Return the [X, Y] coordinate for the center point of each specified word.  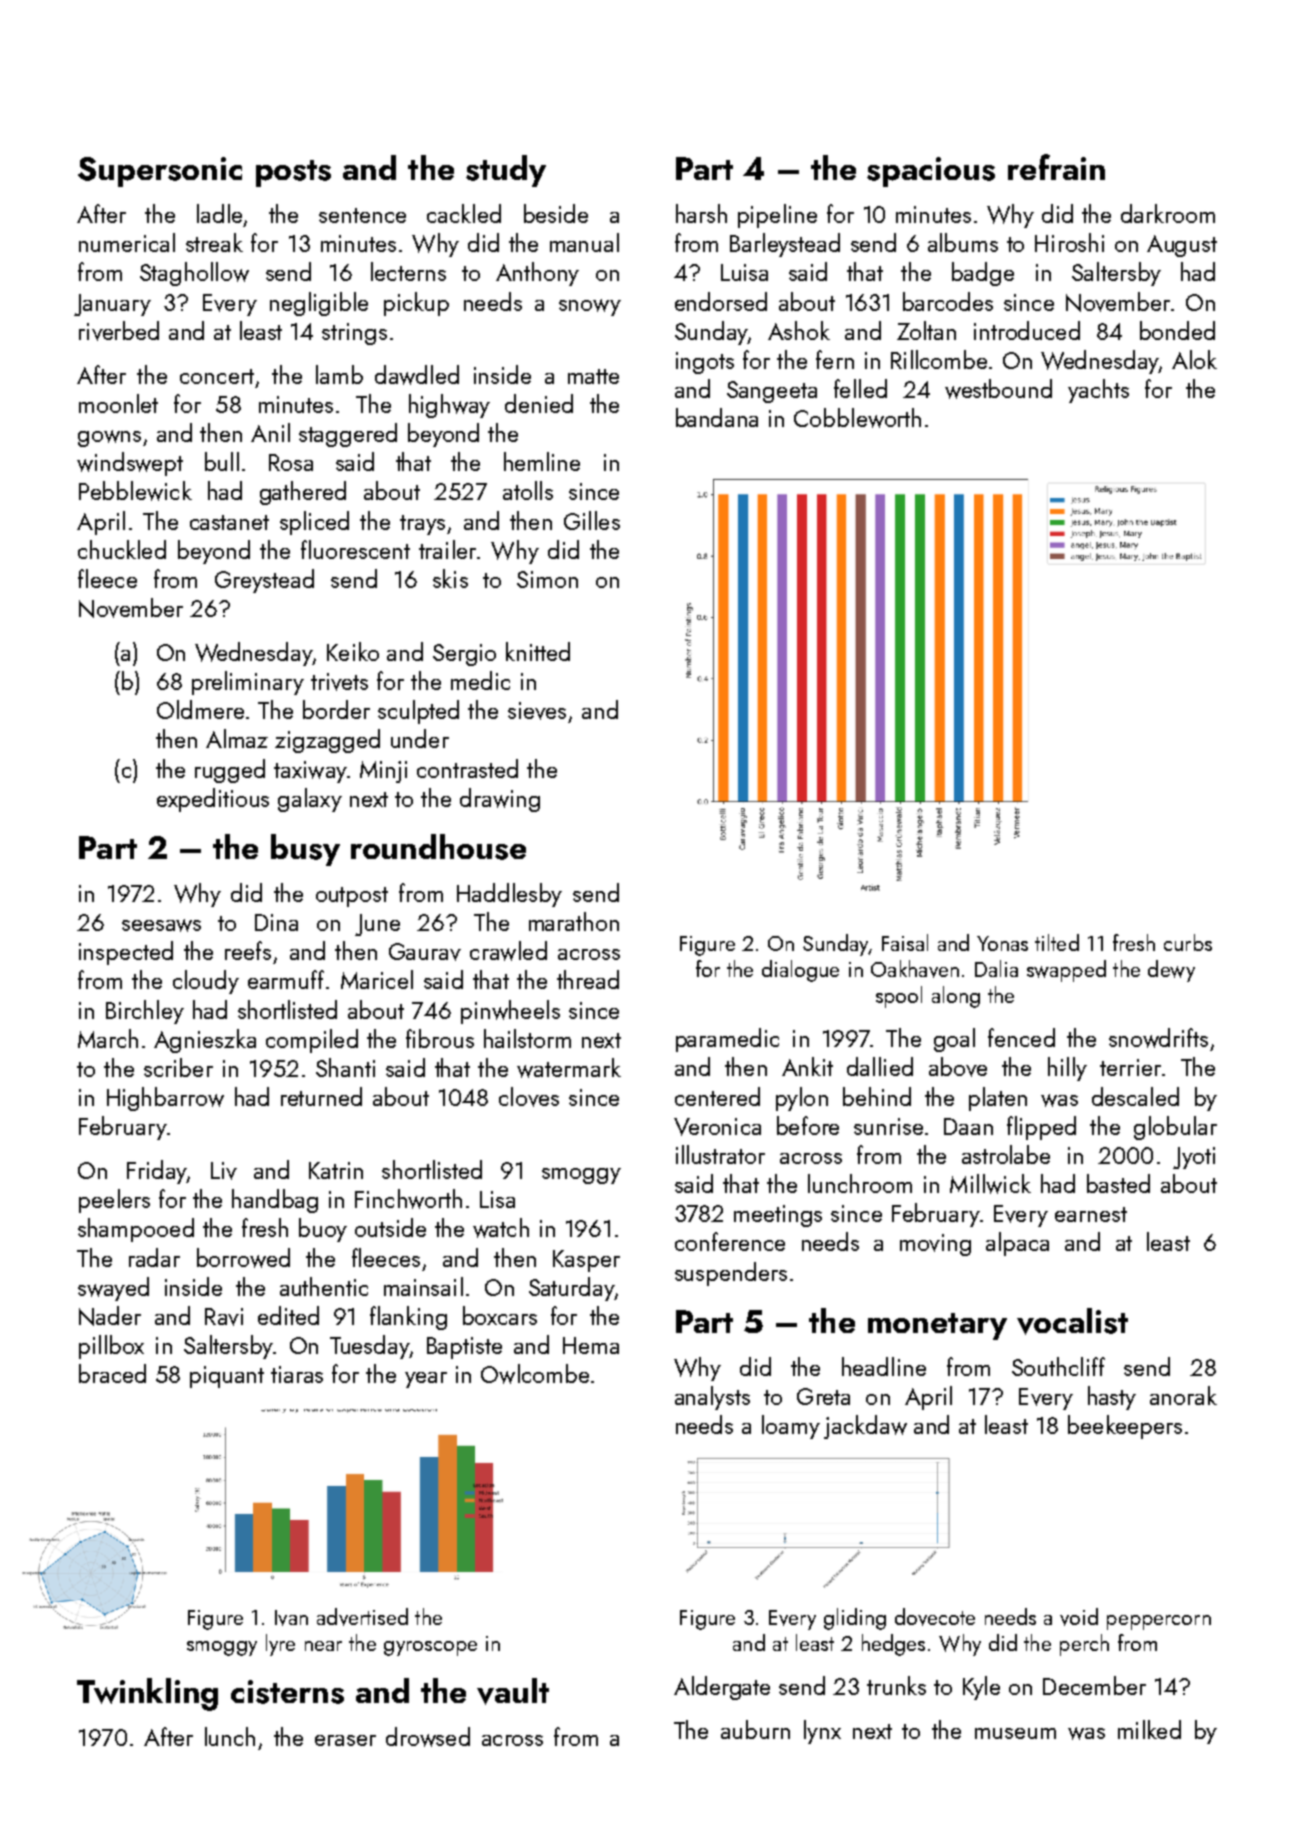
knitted [538, 651]
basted [1118, 1183]
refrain [1056, 167]
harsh [701, 213]
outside [390, 1227]
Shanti [345, 1067]
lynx [822, 1732]
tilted [1057, 942]
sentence [362, 215]
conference [730, 1241]
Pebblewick [135, 491]
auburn [755, 1729]
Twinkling [147, 1694]
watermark [569, 1068]
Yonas [1002, 943]
